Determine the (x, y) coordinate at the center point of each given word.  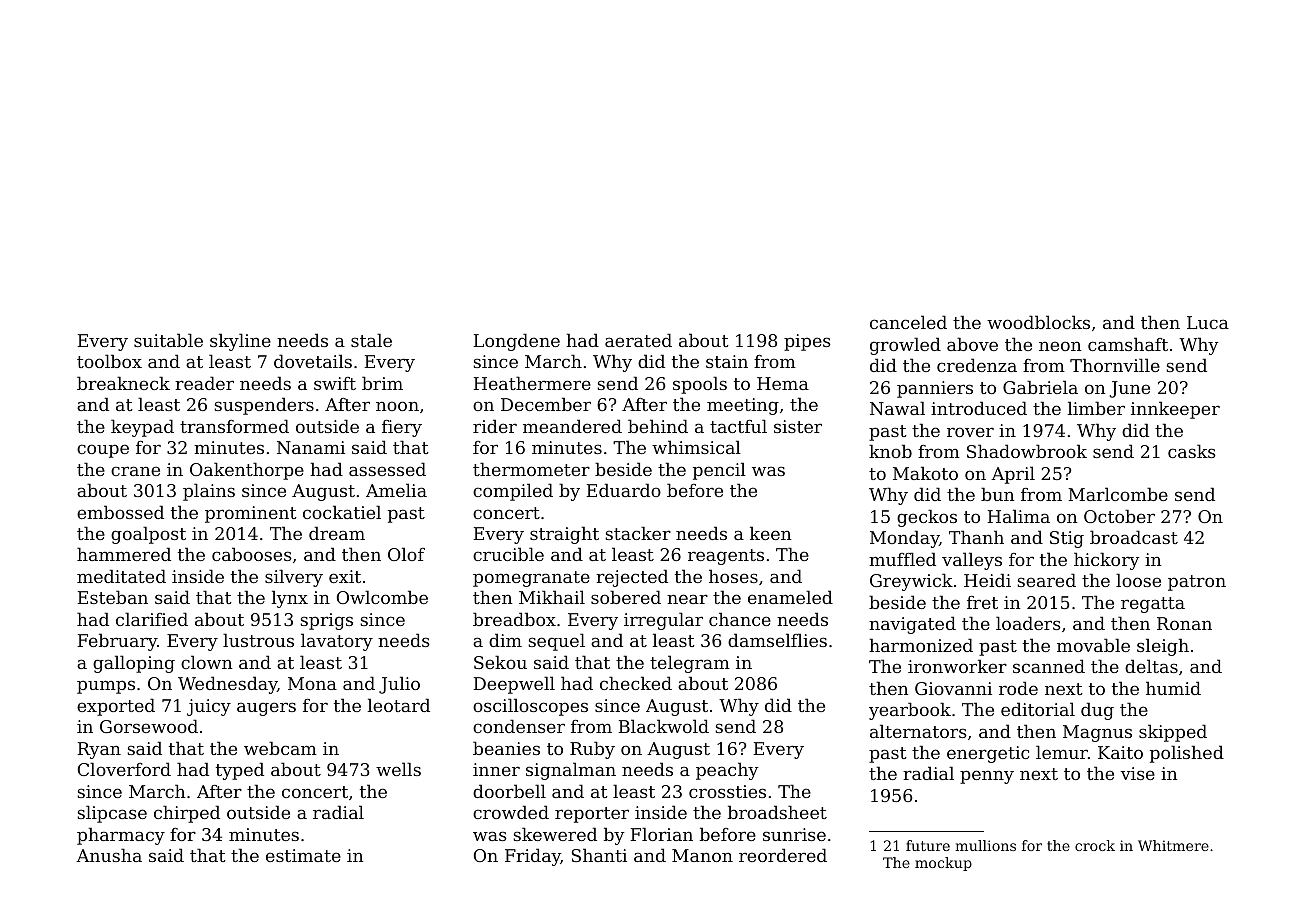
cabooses (252, 554)
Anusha (109, 855)
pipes (807, 342)
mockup (943, 864)
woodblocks (1038, 322)
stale (371, 340)
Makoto (925, 473)
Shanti (599, 855)
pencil (719, 471)
